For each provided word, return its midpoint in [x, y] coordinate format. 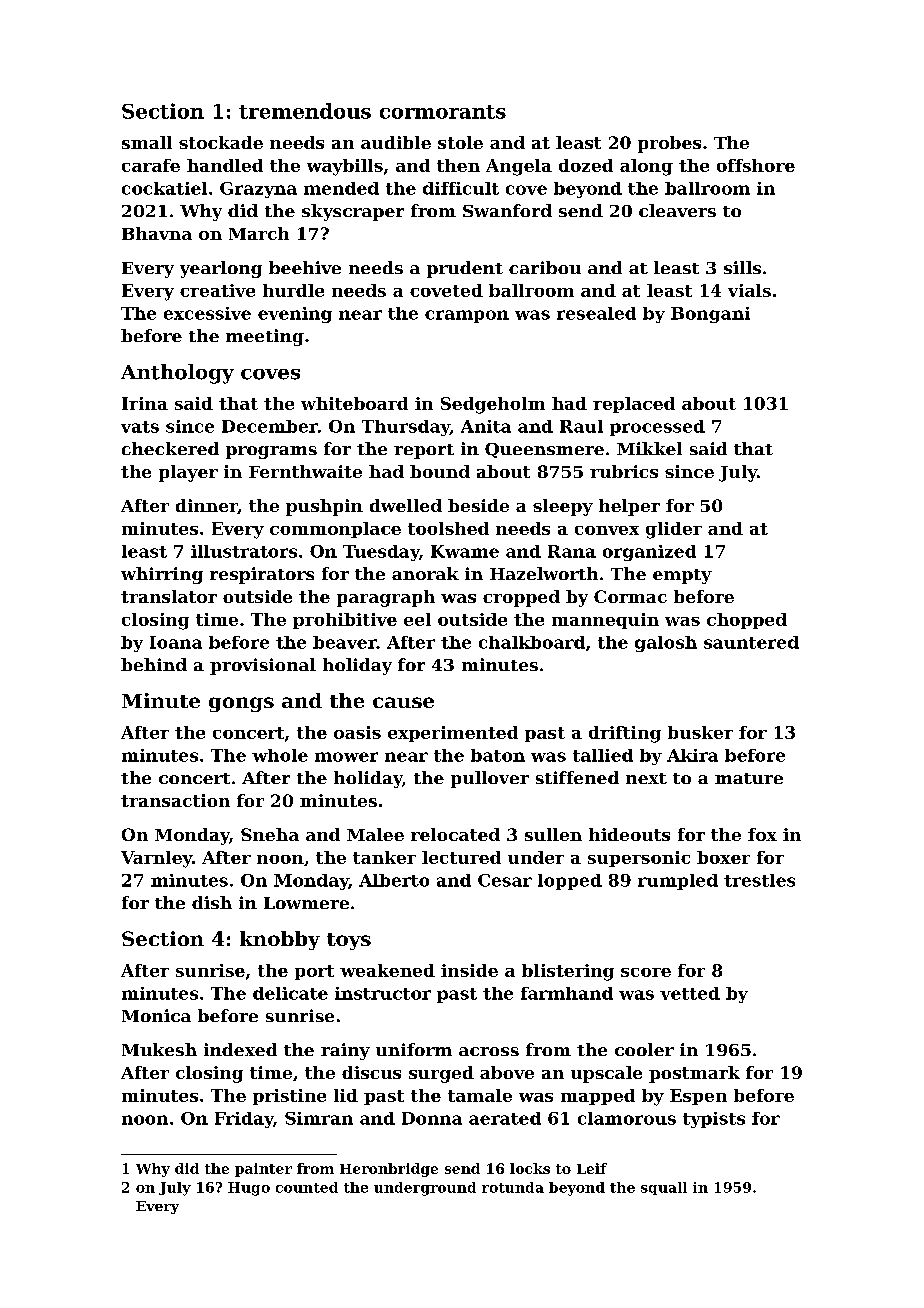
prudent [465, 269]
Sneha [270, 834]
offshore [756, 165]
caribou [545, 267]
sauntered [751, 642]
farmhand [567, 993]
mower [346, 757]
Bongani [710, 315]
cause [403, 702]
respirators [262, 575]
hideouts [629, 834]
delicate [290, 993]
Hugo [249, 1189]
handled [225, 165]
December [270, 426]
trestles [759, 880]
